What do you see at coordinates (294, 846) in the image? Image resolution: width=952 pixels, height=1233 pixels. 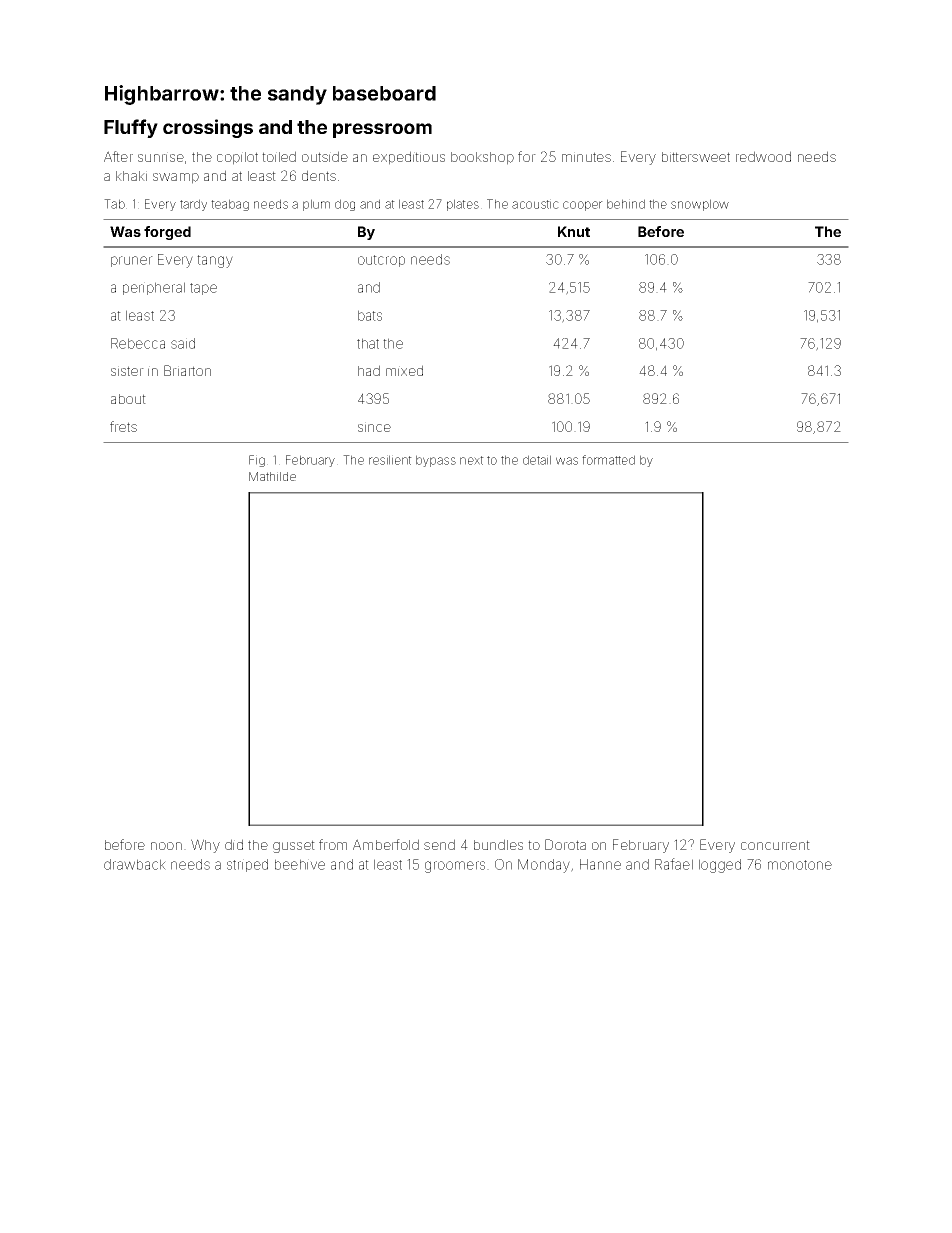 I see `gusset` at bounding box center [294, 846].
